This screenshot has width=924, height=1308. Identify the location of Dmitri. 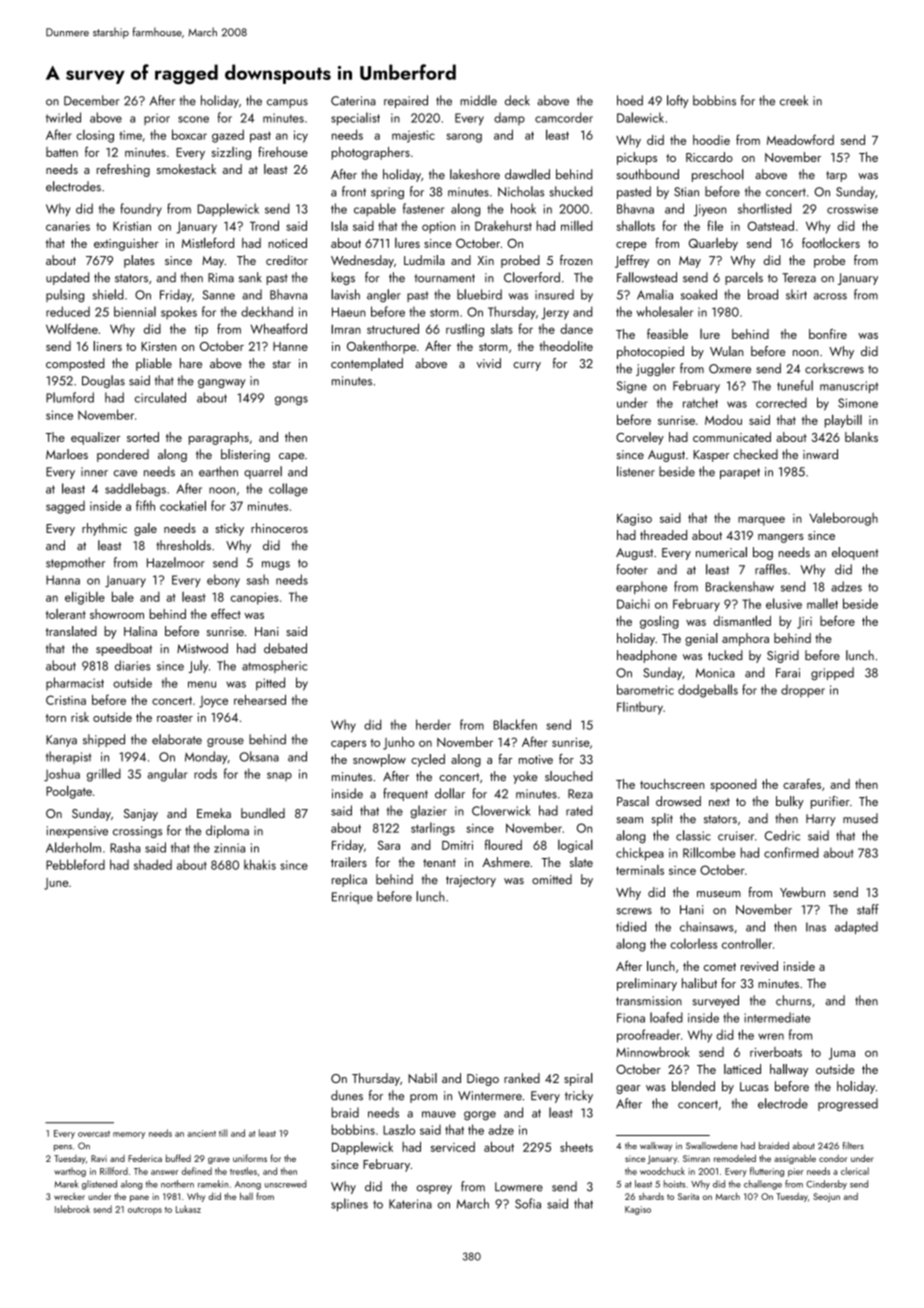
(457, 845).
